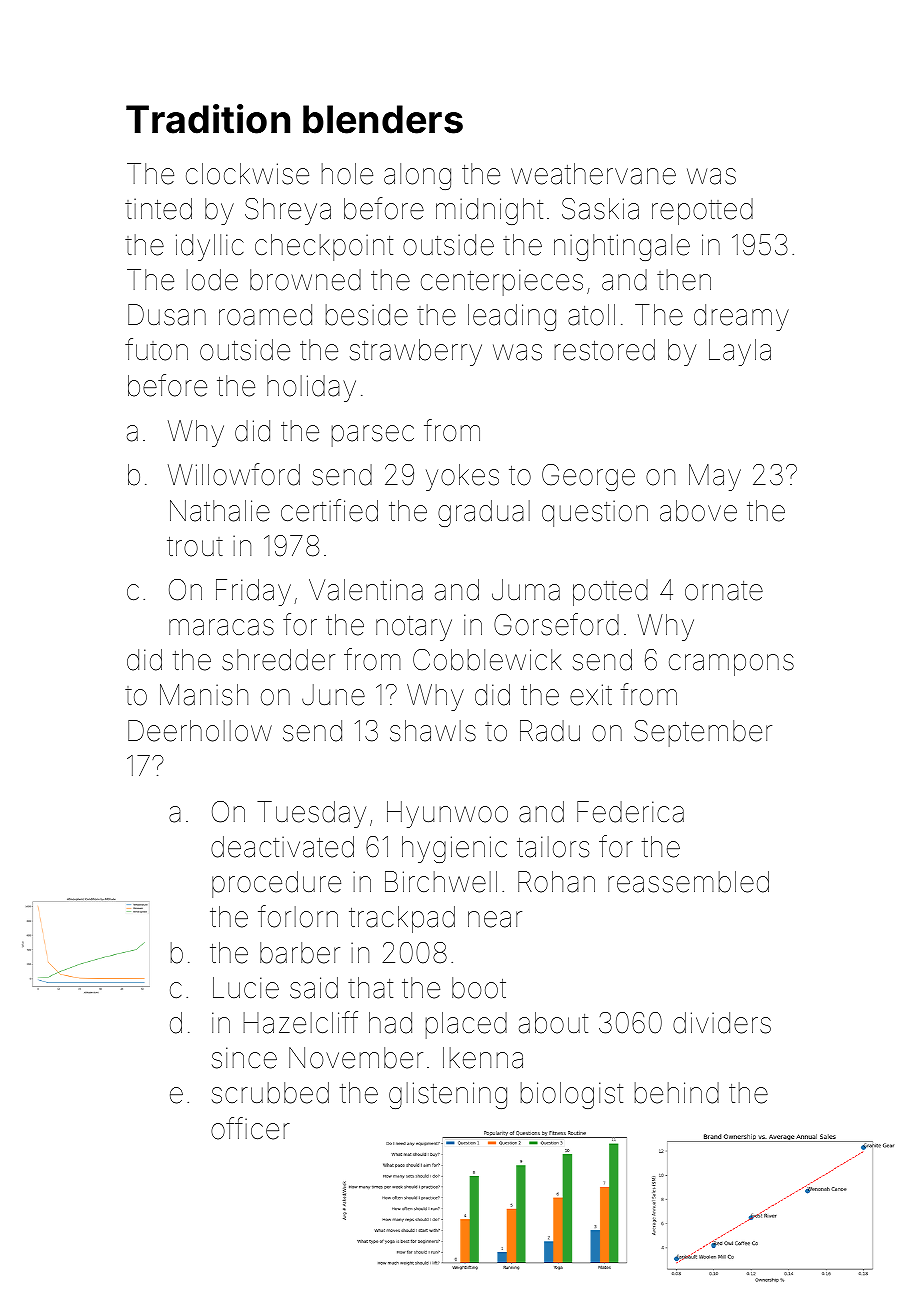 This screenshot has width=924, height=1311. What do you see at coordinates (684, 280) in the screenshot?
I see `then` at bounding box center [684, 280].
